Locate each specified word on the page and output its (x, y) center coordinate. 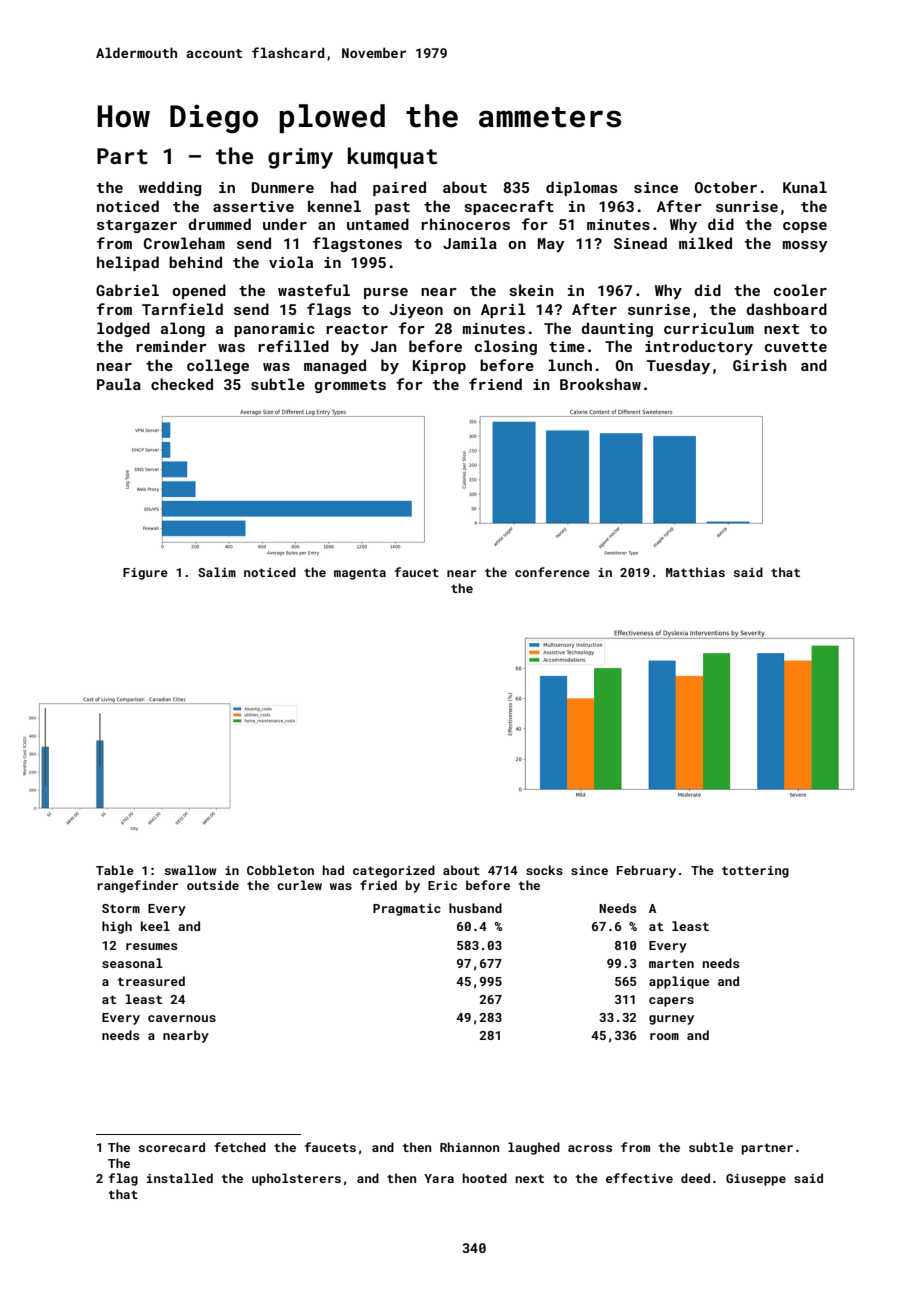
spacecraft (509, 207)
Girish (760, 365)
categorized (394, 871)
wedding (170, 188)
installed (180, 1178)
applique (679, 982)
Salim (217, 572)
